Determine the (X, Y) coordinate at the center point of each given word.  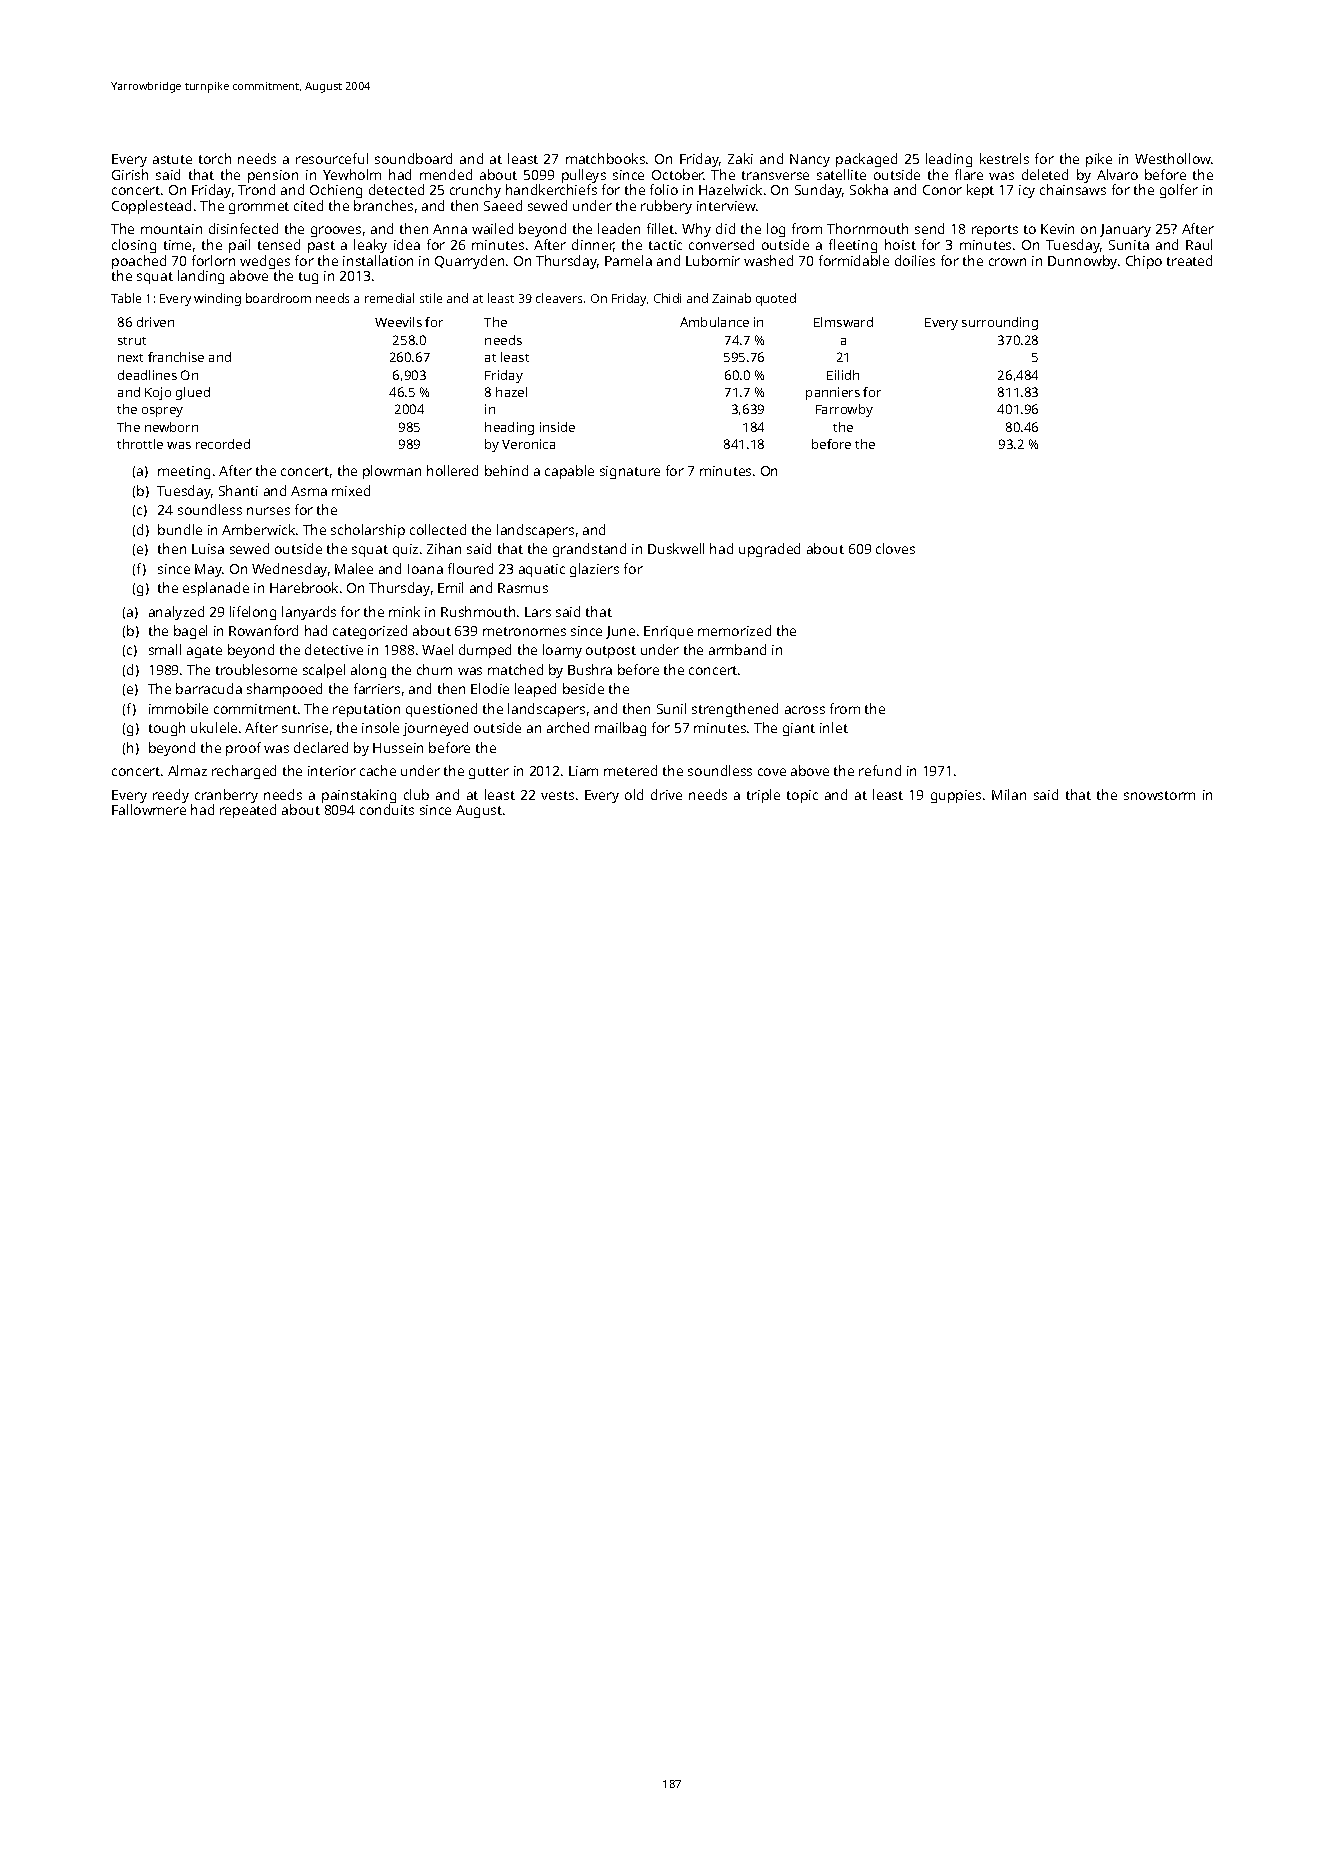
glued (193, 393)
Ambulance (714, 322)
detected (396, 189)
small (165, 649)
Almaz (187, 770)
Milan (1009, 794)
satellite (841, 174)
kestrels (1004, 158)
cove (772, 772)
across (805, 710)
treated (1189, 260)
